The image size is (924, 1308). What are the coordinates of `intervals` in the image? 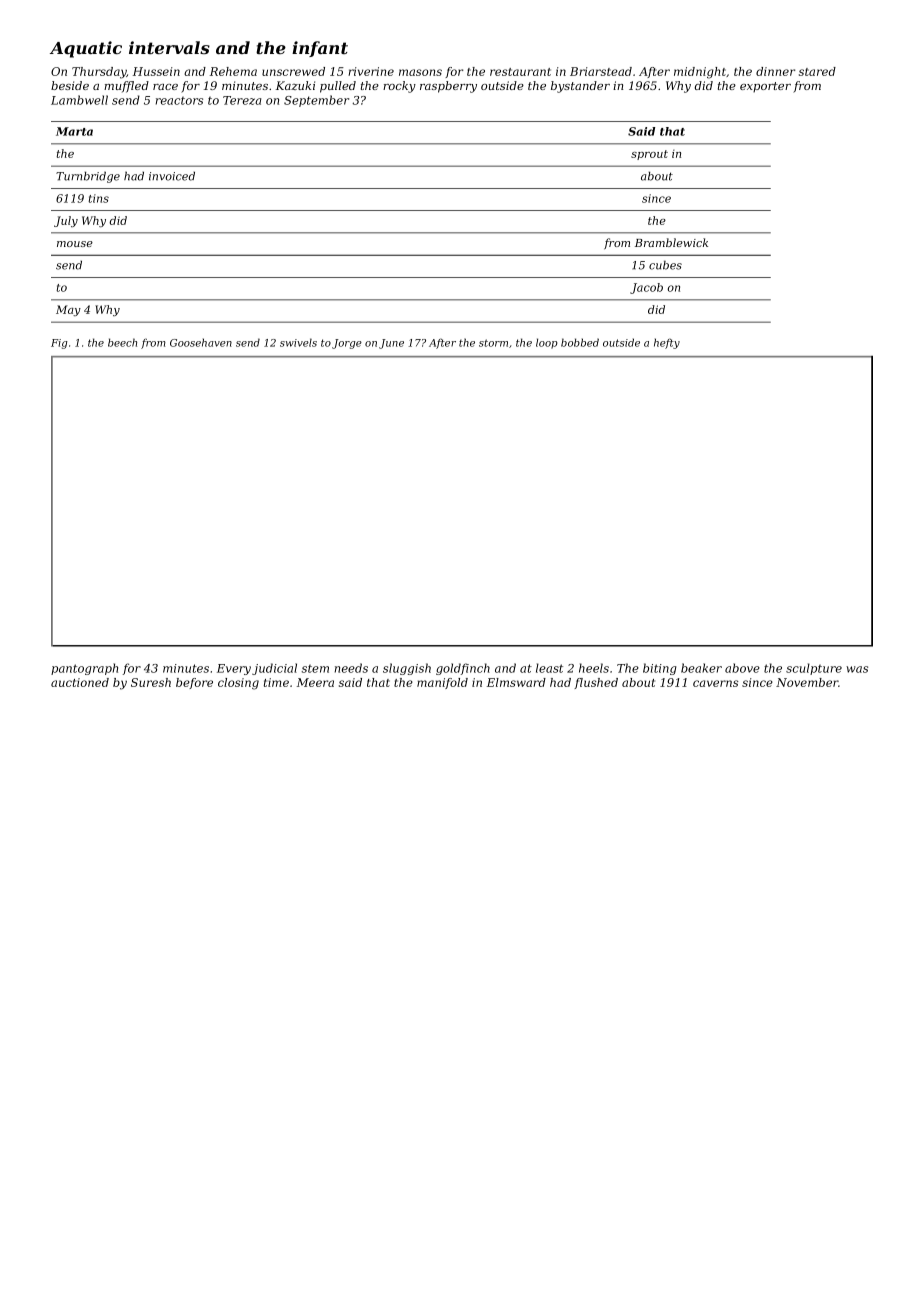 It's located at (169, 47).
